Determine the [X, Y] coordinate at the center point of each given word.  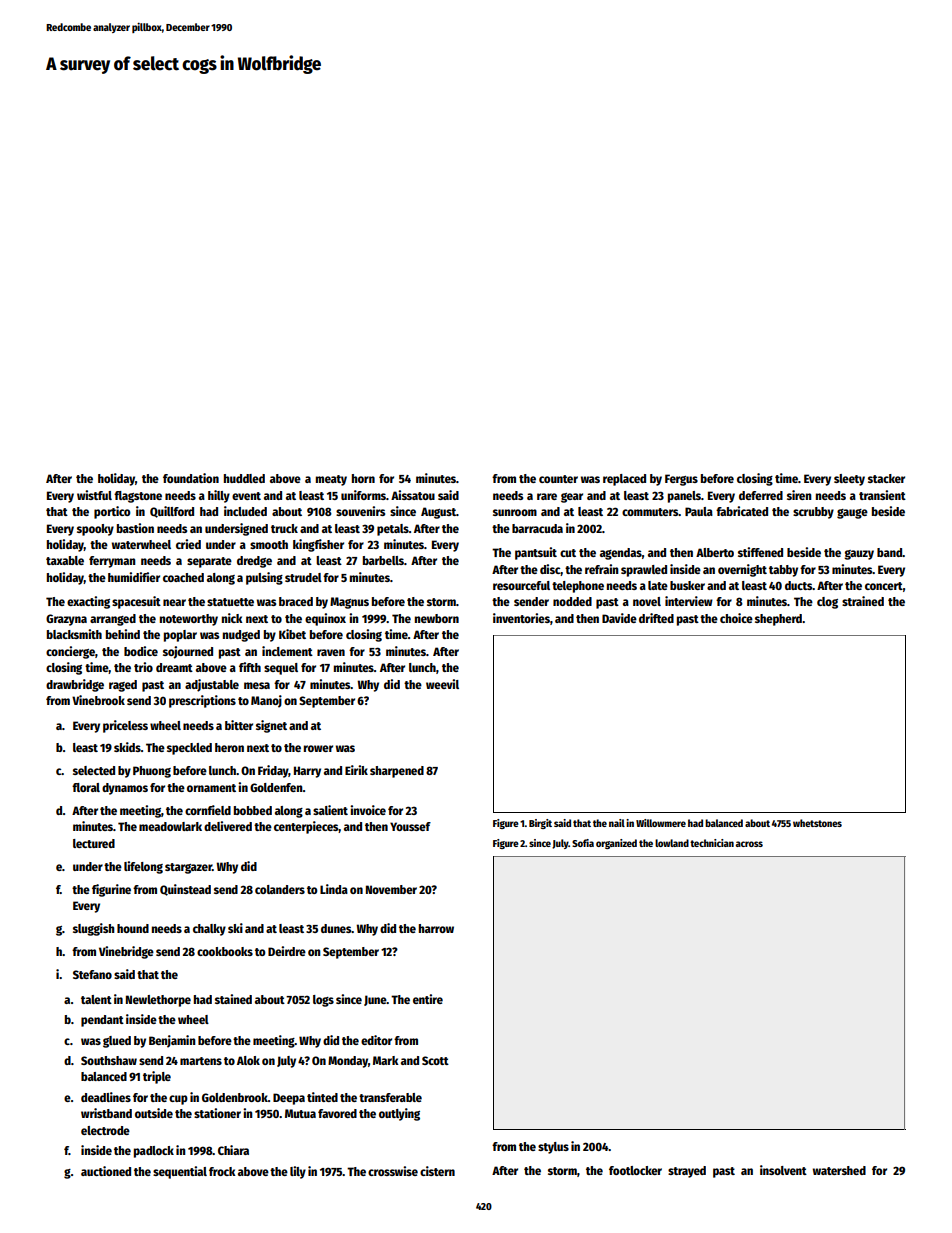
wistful [94, 495]
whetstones [817, 823]
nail [617, 823]
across [749, 844]
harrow [436, 928]
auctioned [106, 1171]
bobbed [253, 810]
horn [363, 478]
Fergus [681, 480]
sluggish [94, 929]
